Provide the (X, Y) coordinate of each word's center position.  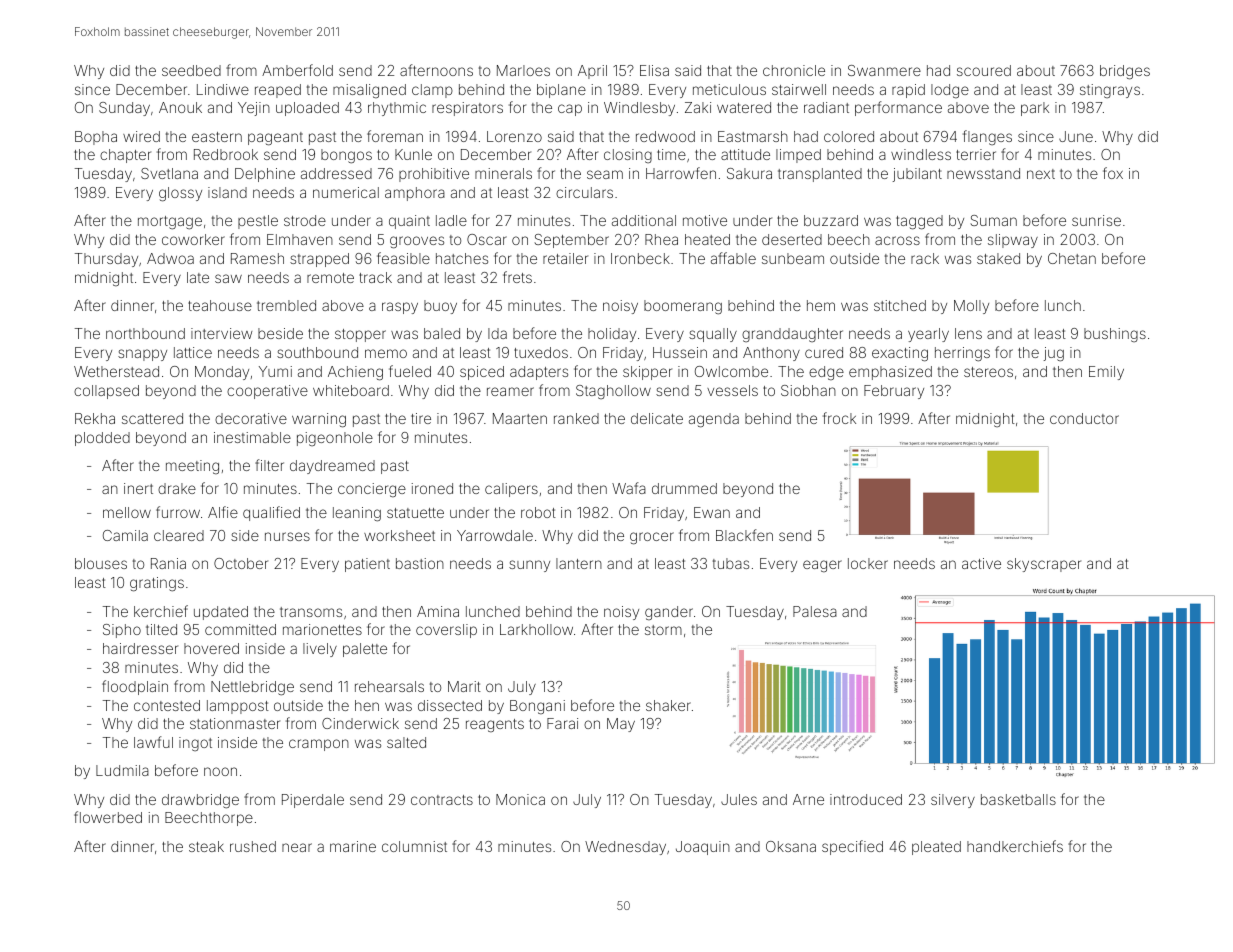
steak (206, 846)
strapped (319, 260)
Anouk (180, 107)
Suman (993, 220)
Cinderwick (360, 723)
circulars (584, 192)
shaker (668, 705)
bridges (1125, 72)
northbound (145, 333)
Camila (125, 535)
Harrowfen (681, 173)
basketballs (1018, 799)
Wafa (629, 488)
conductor (1084, 418)
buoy (440, 307)
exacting (900, 354)
